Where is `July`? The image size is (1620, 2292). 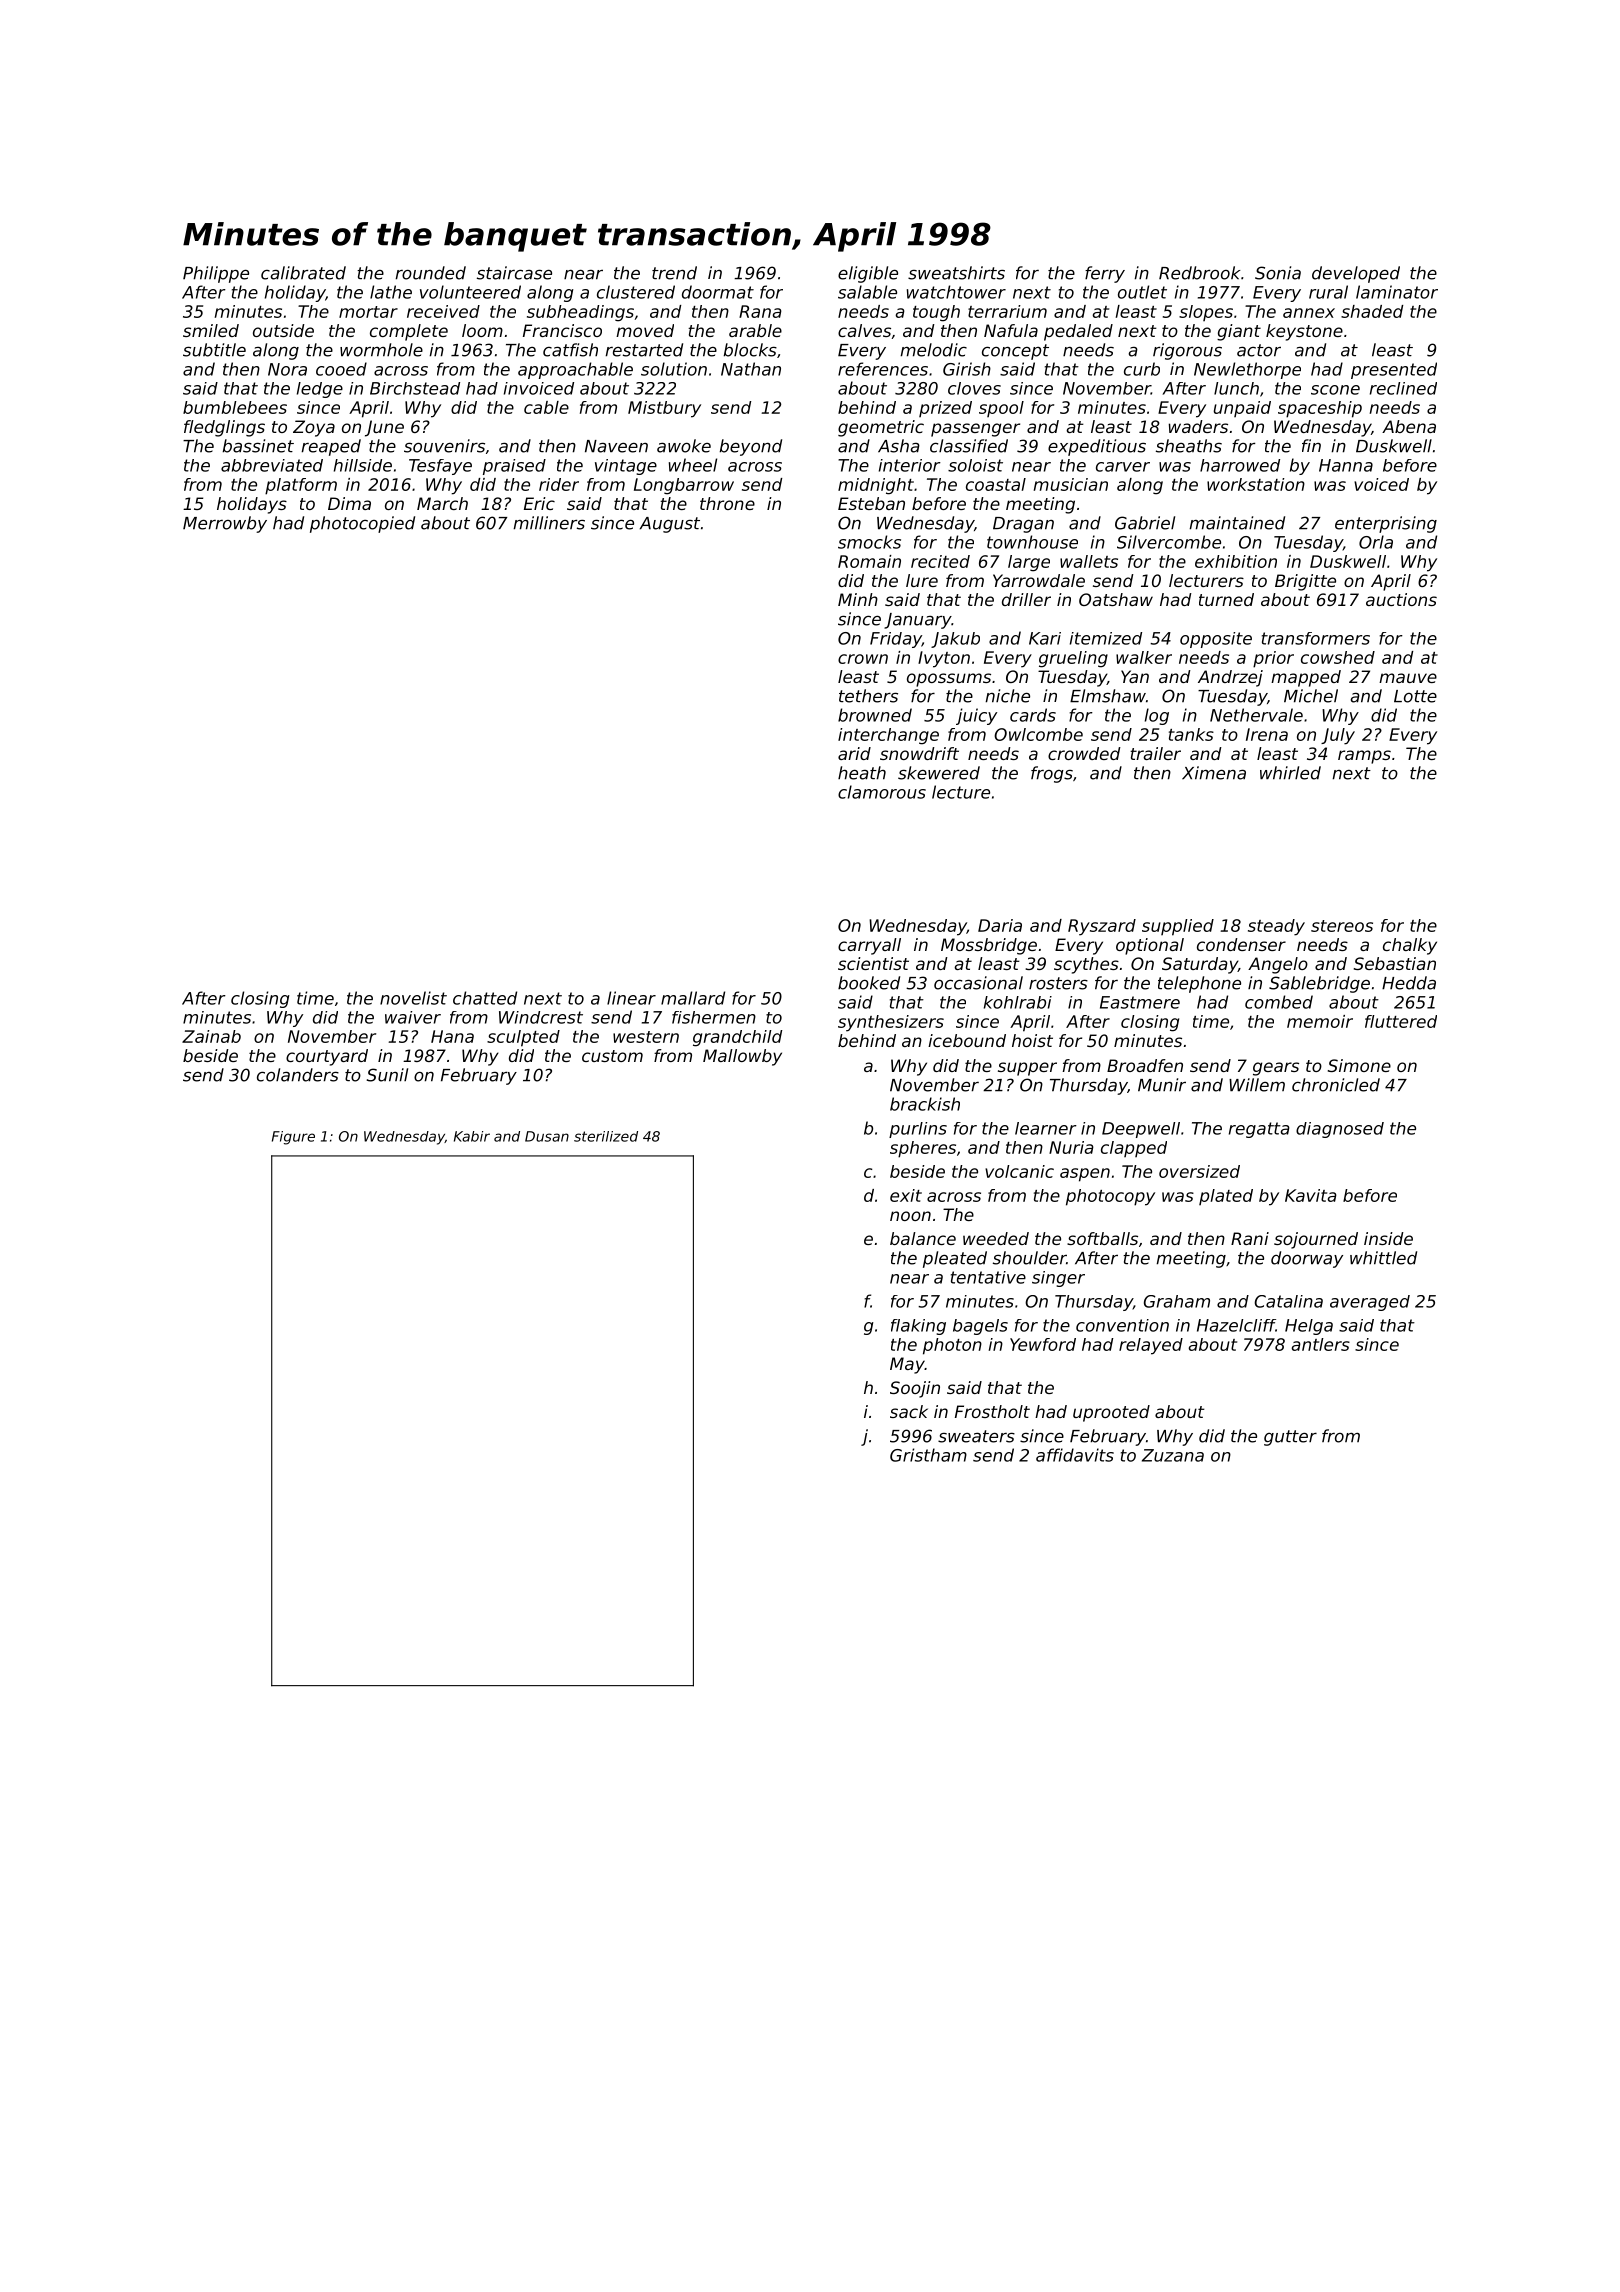 July is located at coordinates (1338, 736).
